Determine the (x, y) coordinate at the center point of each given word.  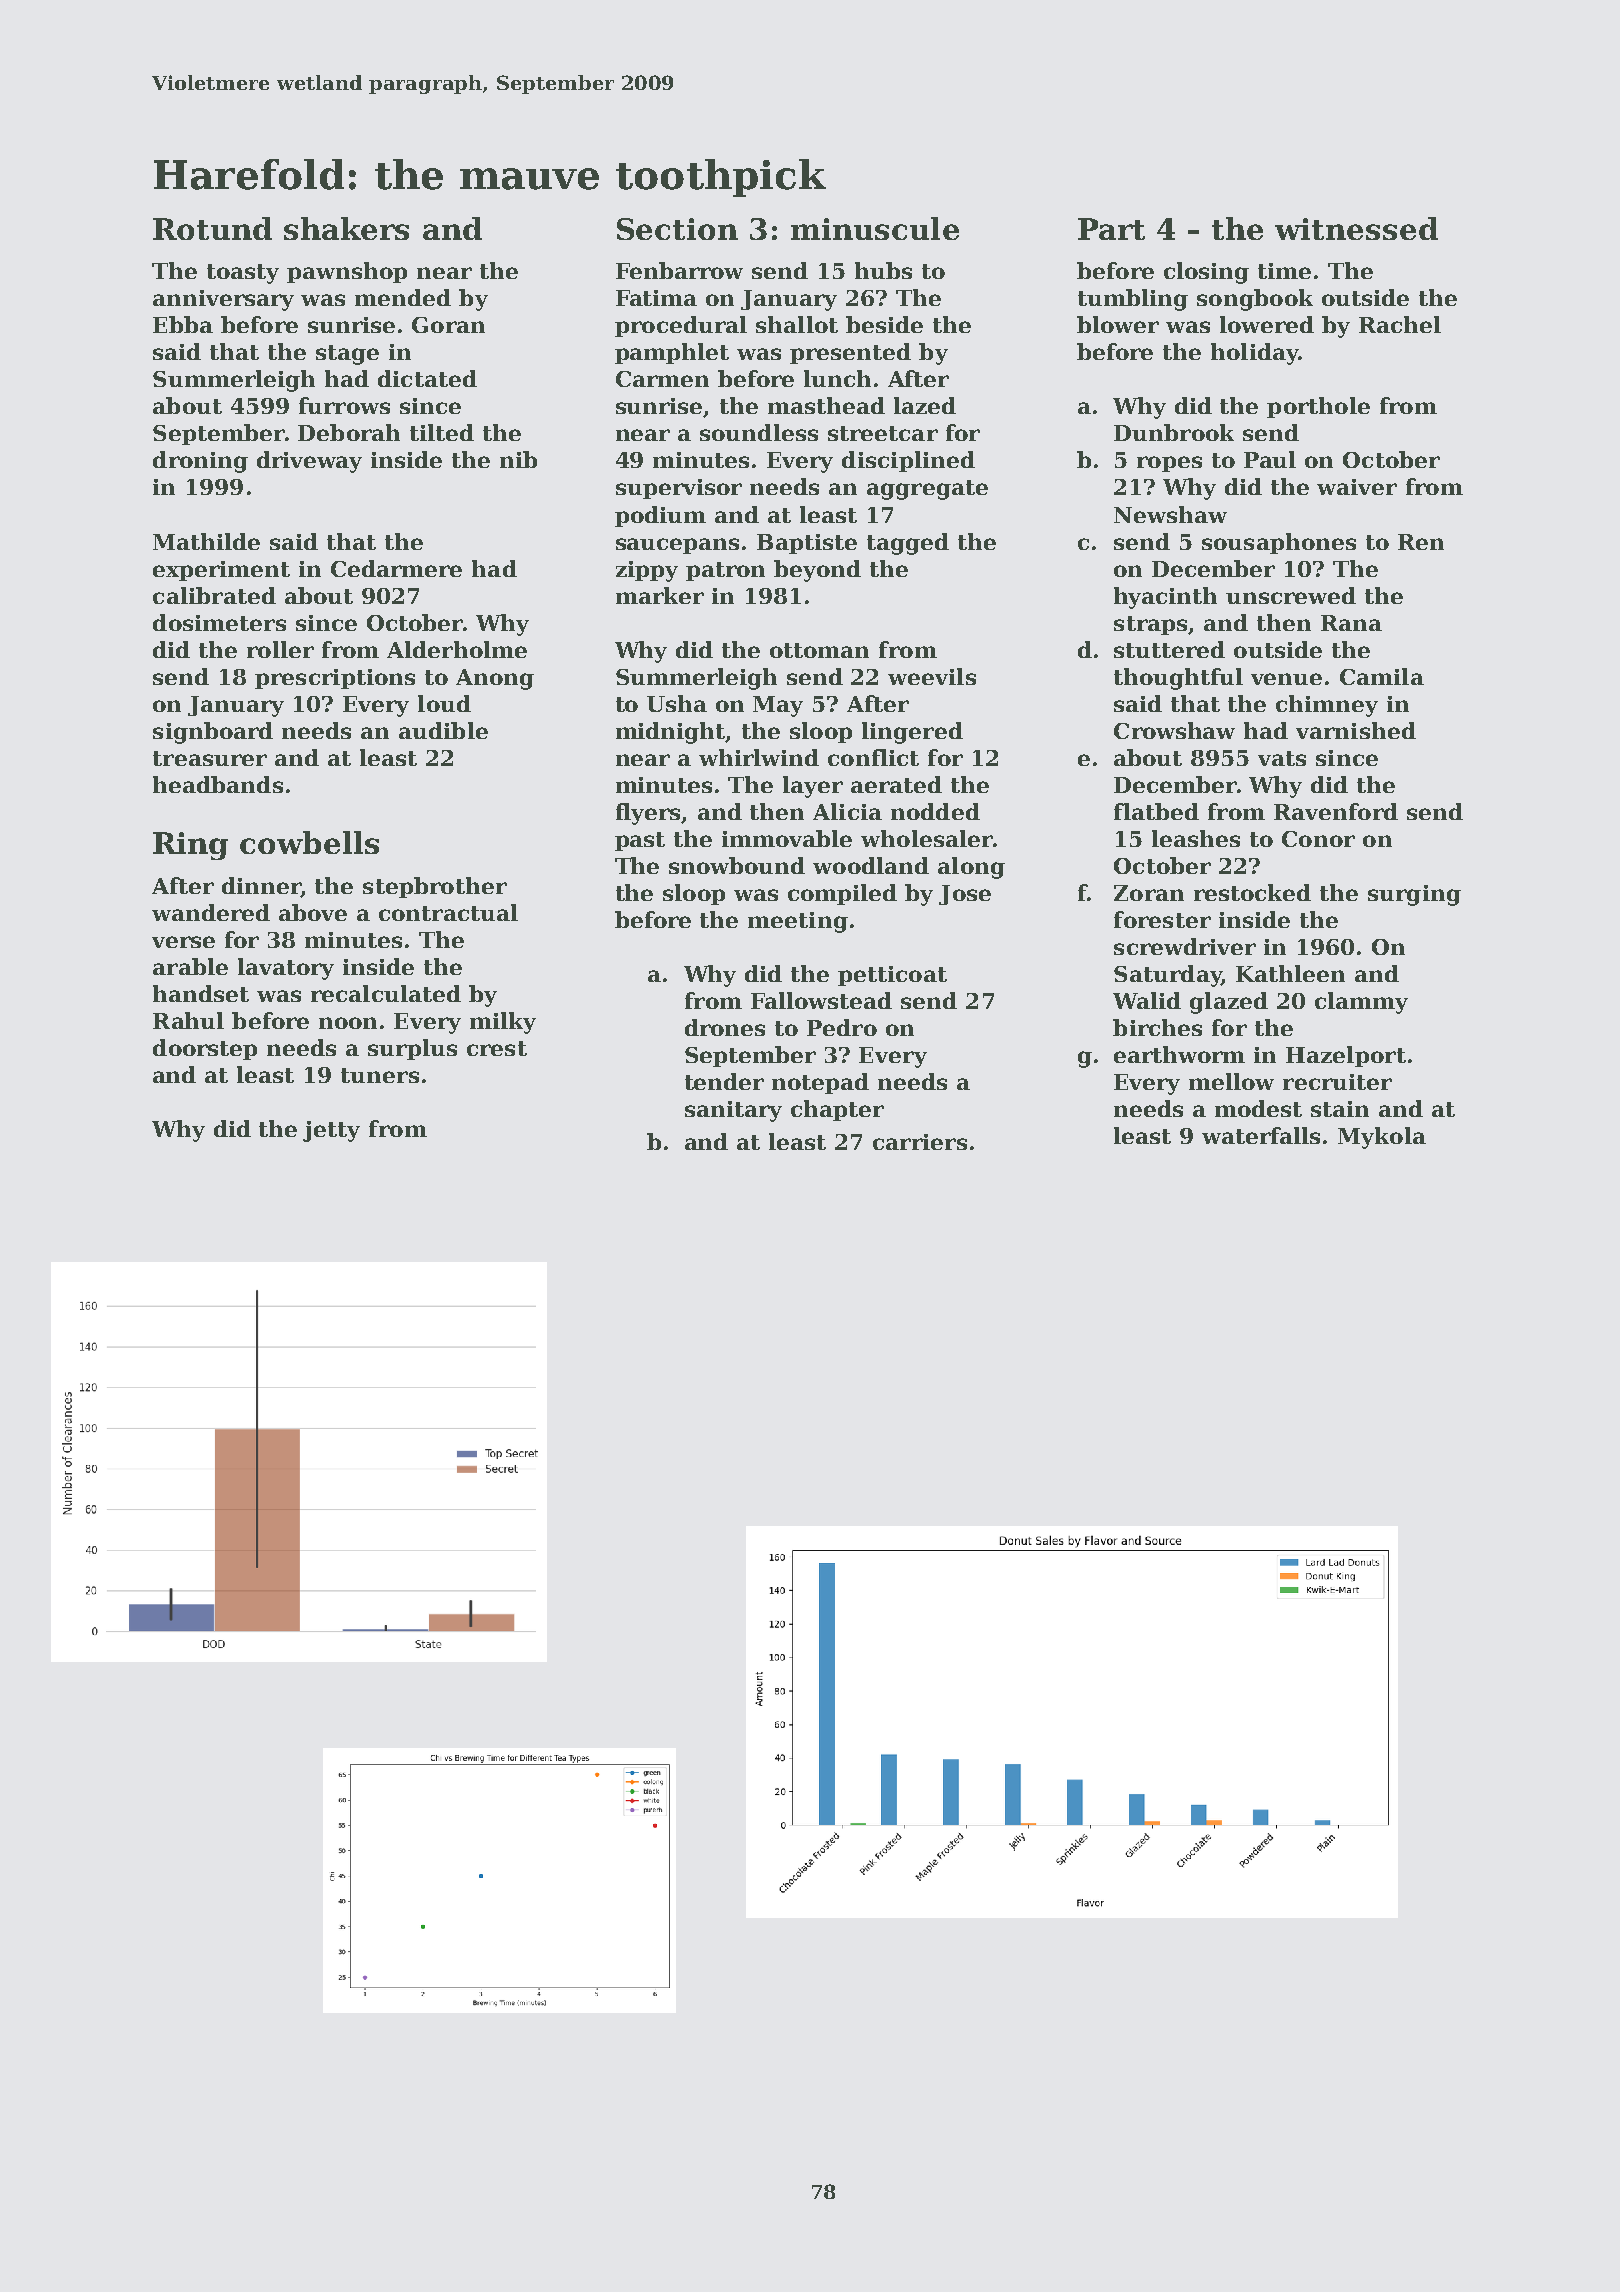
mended (403, 297)
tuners (380, 1075)
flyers (649, 814)
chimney (1327, 706)
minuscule (875, 228)
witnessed (1356, 228)
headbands (218, 784)
